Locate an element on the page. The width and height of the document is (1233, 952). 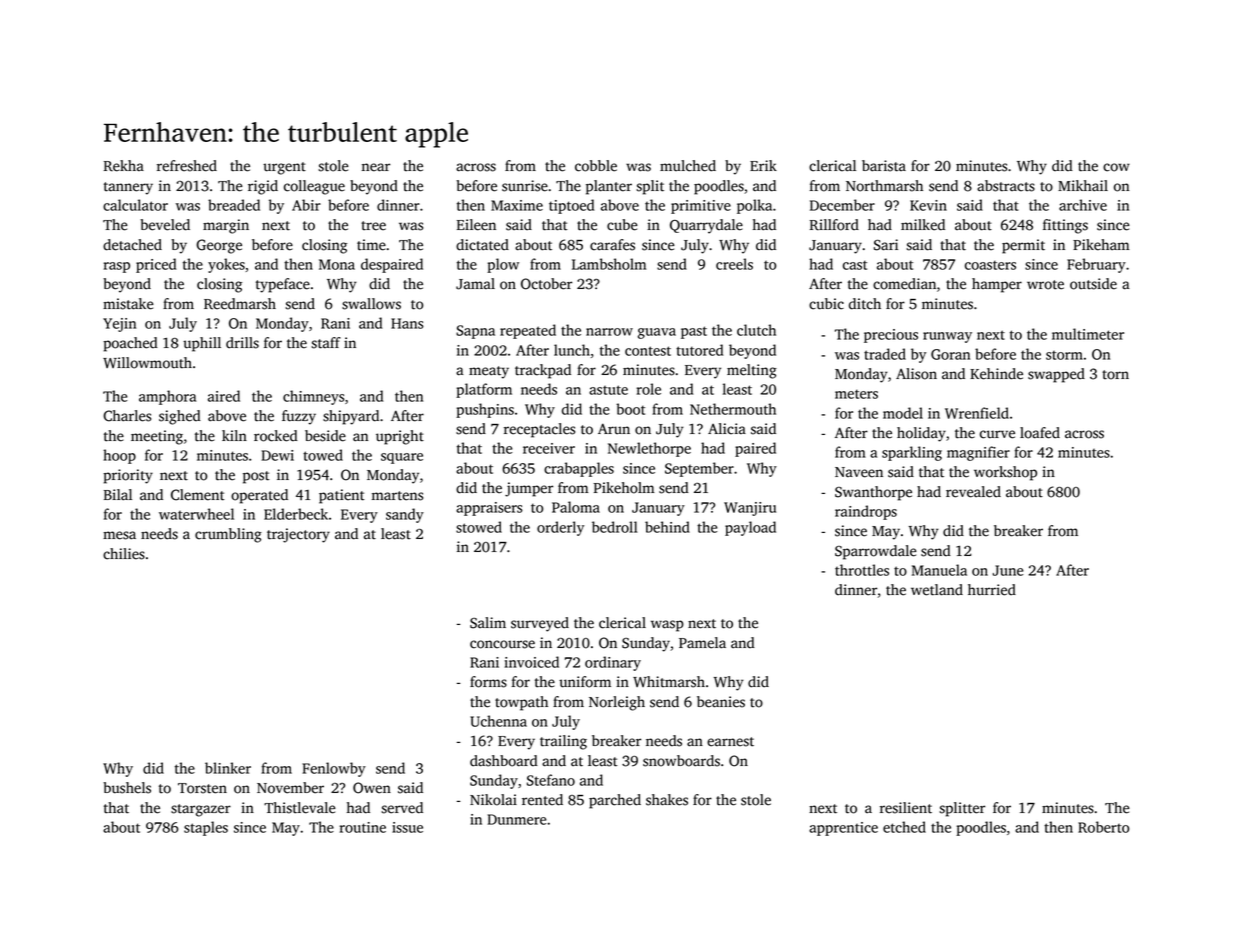
surveyed is located at coordinates (540, 624).
